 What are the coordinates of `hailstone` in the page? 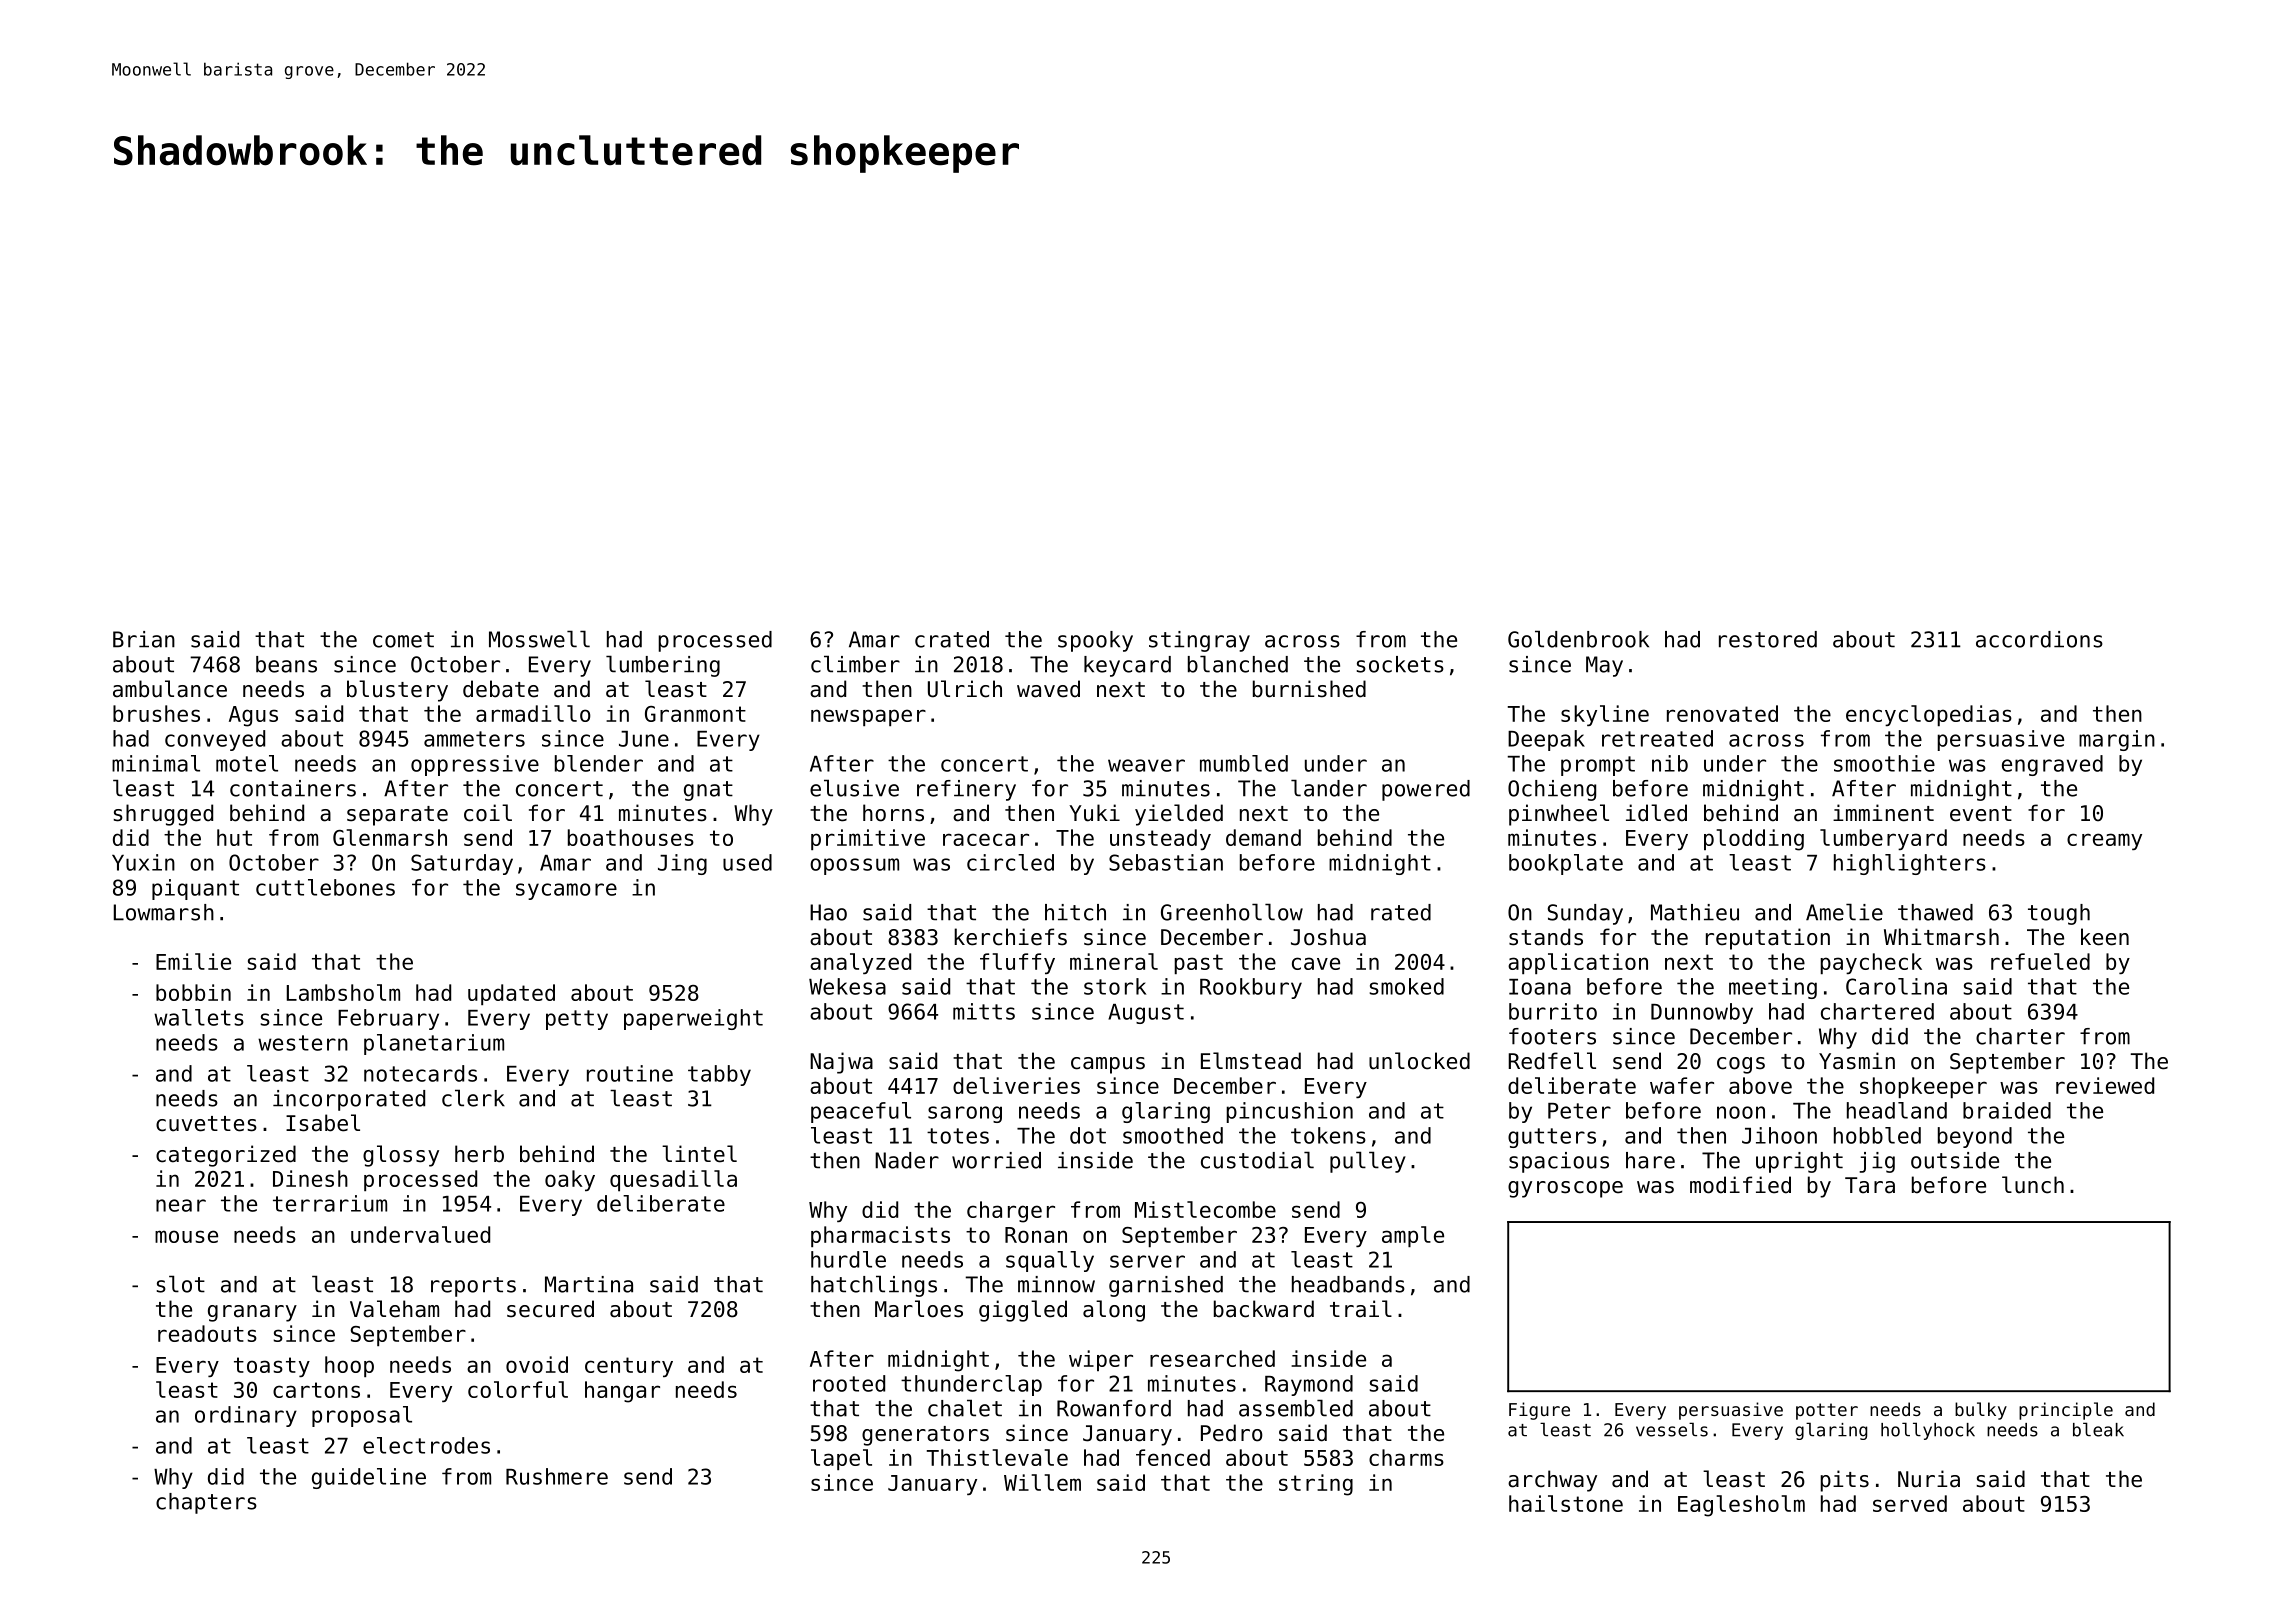 It's located at (1566, 1503).
